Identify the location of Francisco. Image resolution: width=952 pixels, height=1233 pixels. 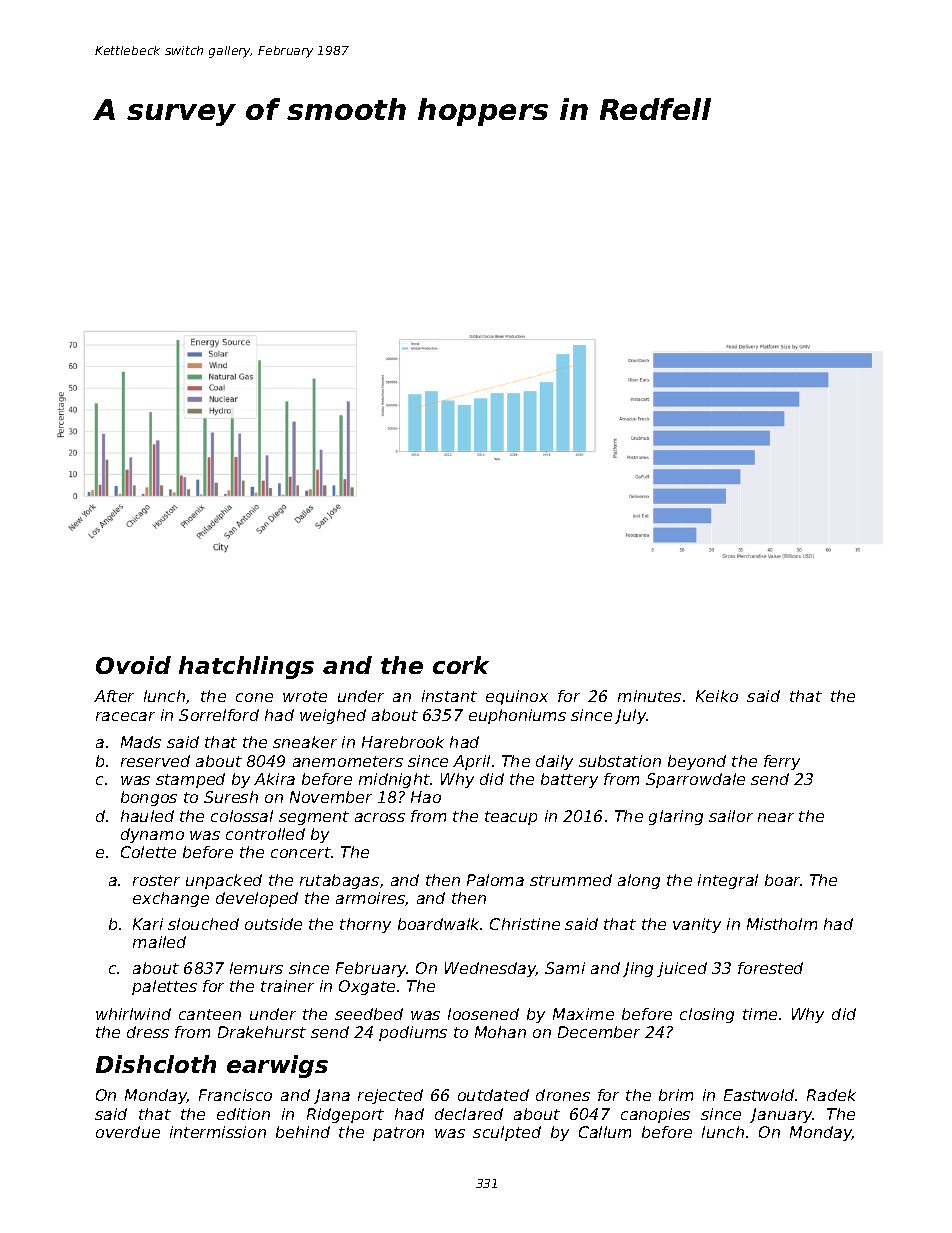
(235, 1095).
